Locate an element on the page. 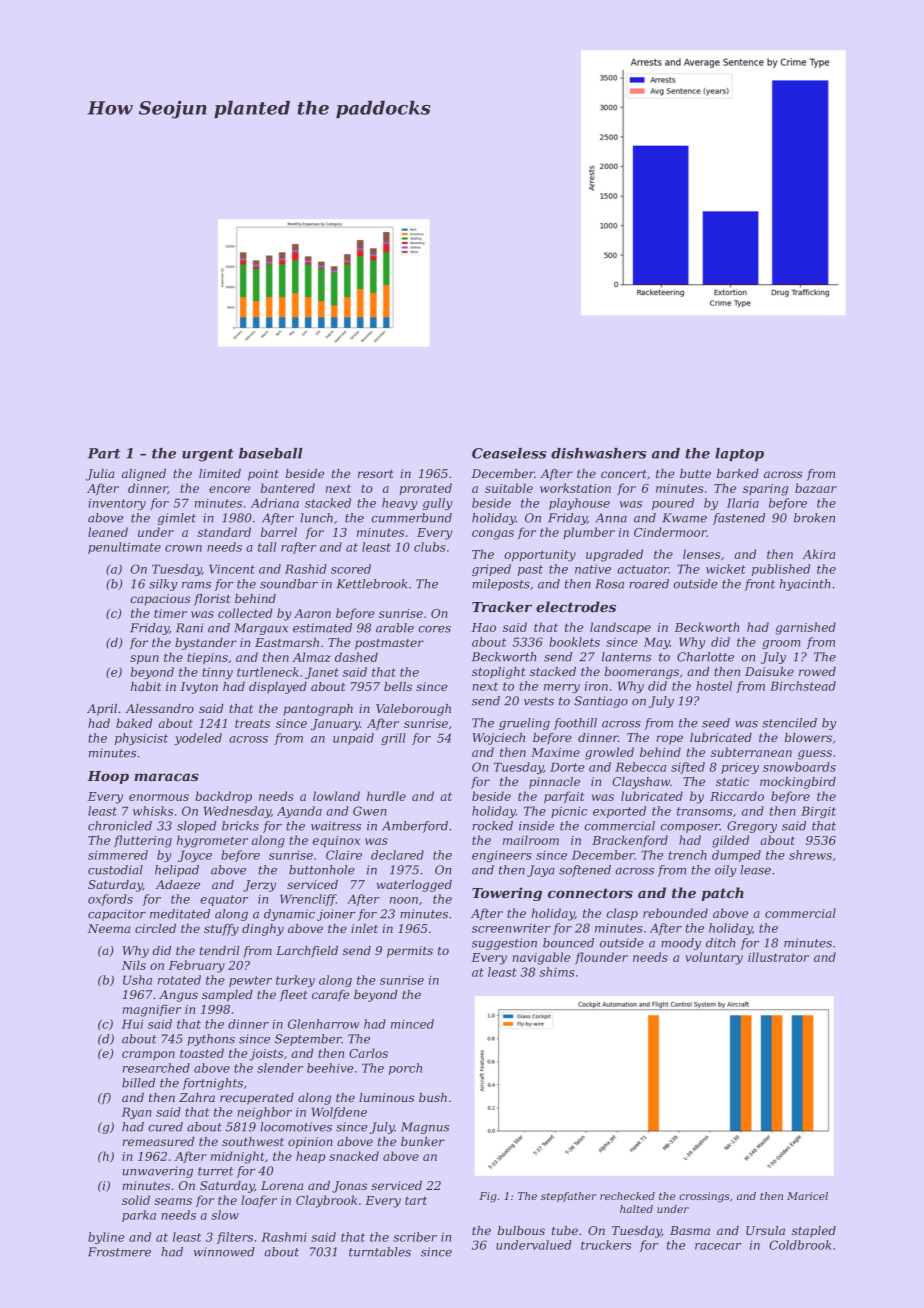 The image size is (924, 1308). filters is located at coordinates (235, 1238).
